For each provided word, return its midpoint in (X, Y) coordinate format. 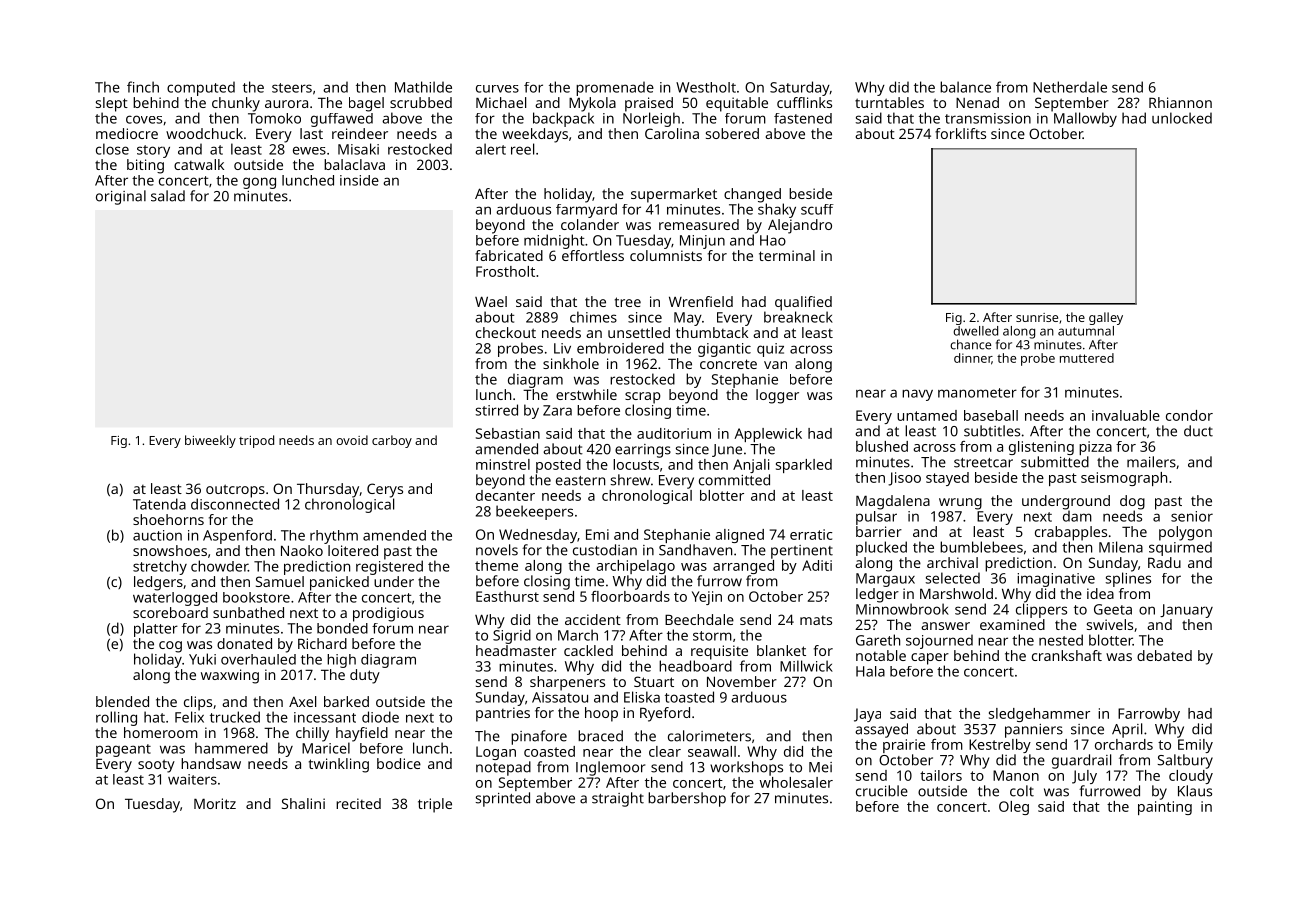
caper (930, 659)
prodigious (388, 614)
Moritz (215, 803)
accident (593, 619)
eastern (580, 481)
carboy (392, 441)
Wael (491, 301)
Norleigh (651, 119)
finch (143, 87)
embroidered (620, 348)
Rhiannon (1180, 102)
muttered (1087, 358)
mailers (1151, 462)
